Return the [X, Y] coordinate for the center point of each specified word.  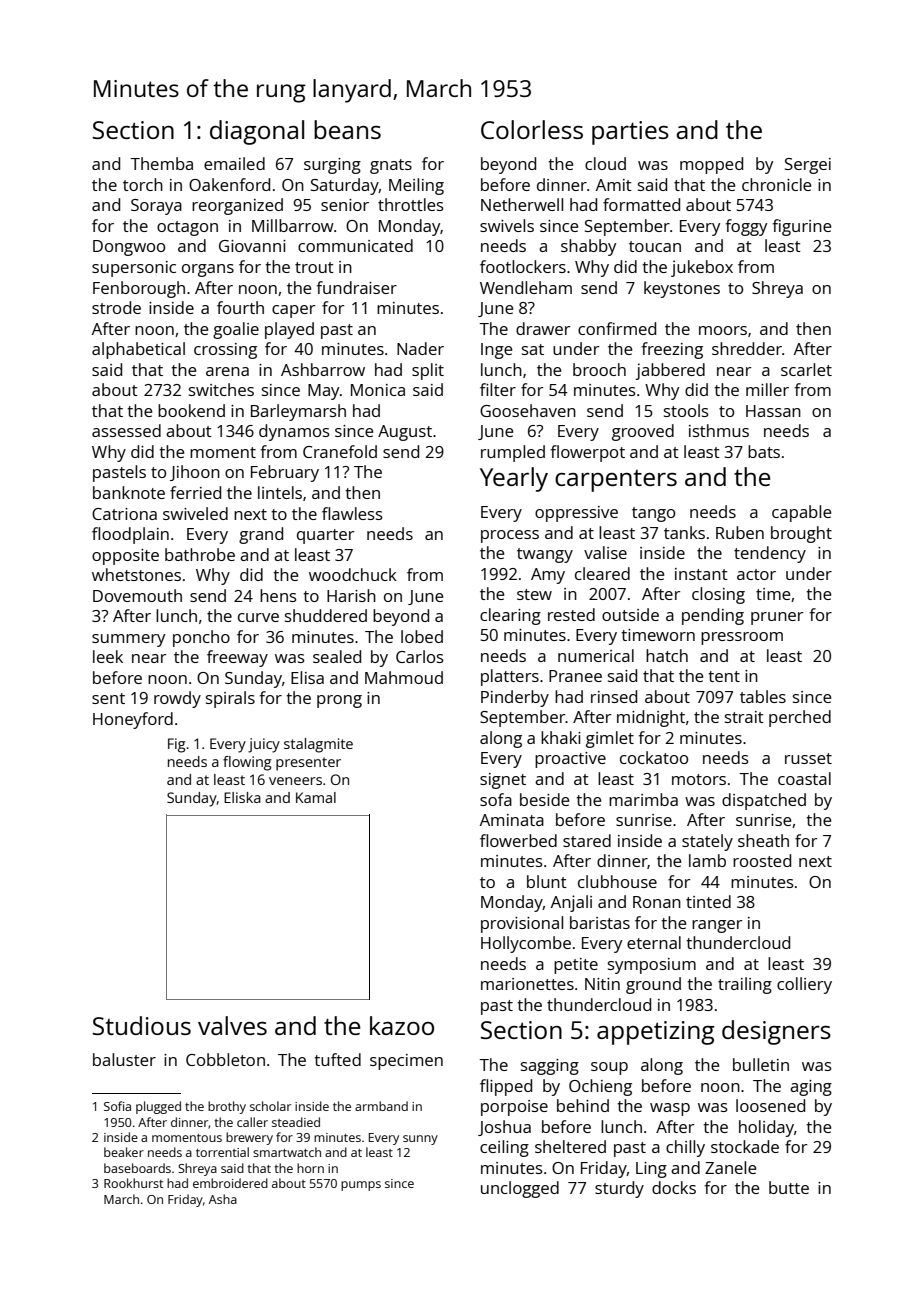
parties [630, 133]
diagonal [257, 132]
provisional [522, 924]
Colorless [532, 129]
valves [232, 1025]
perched [800, 718]
